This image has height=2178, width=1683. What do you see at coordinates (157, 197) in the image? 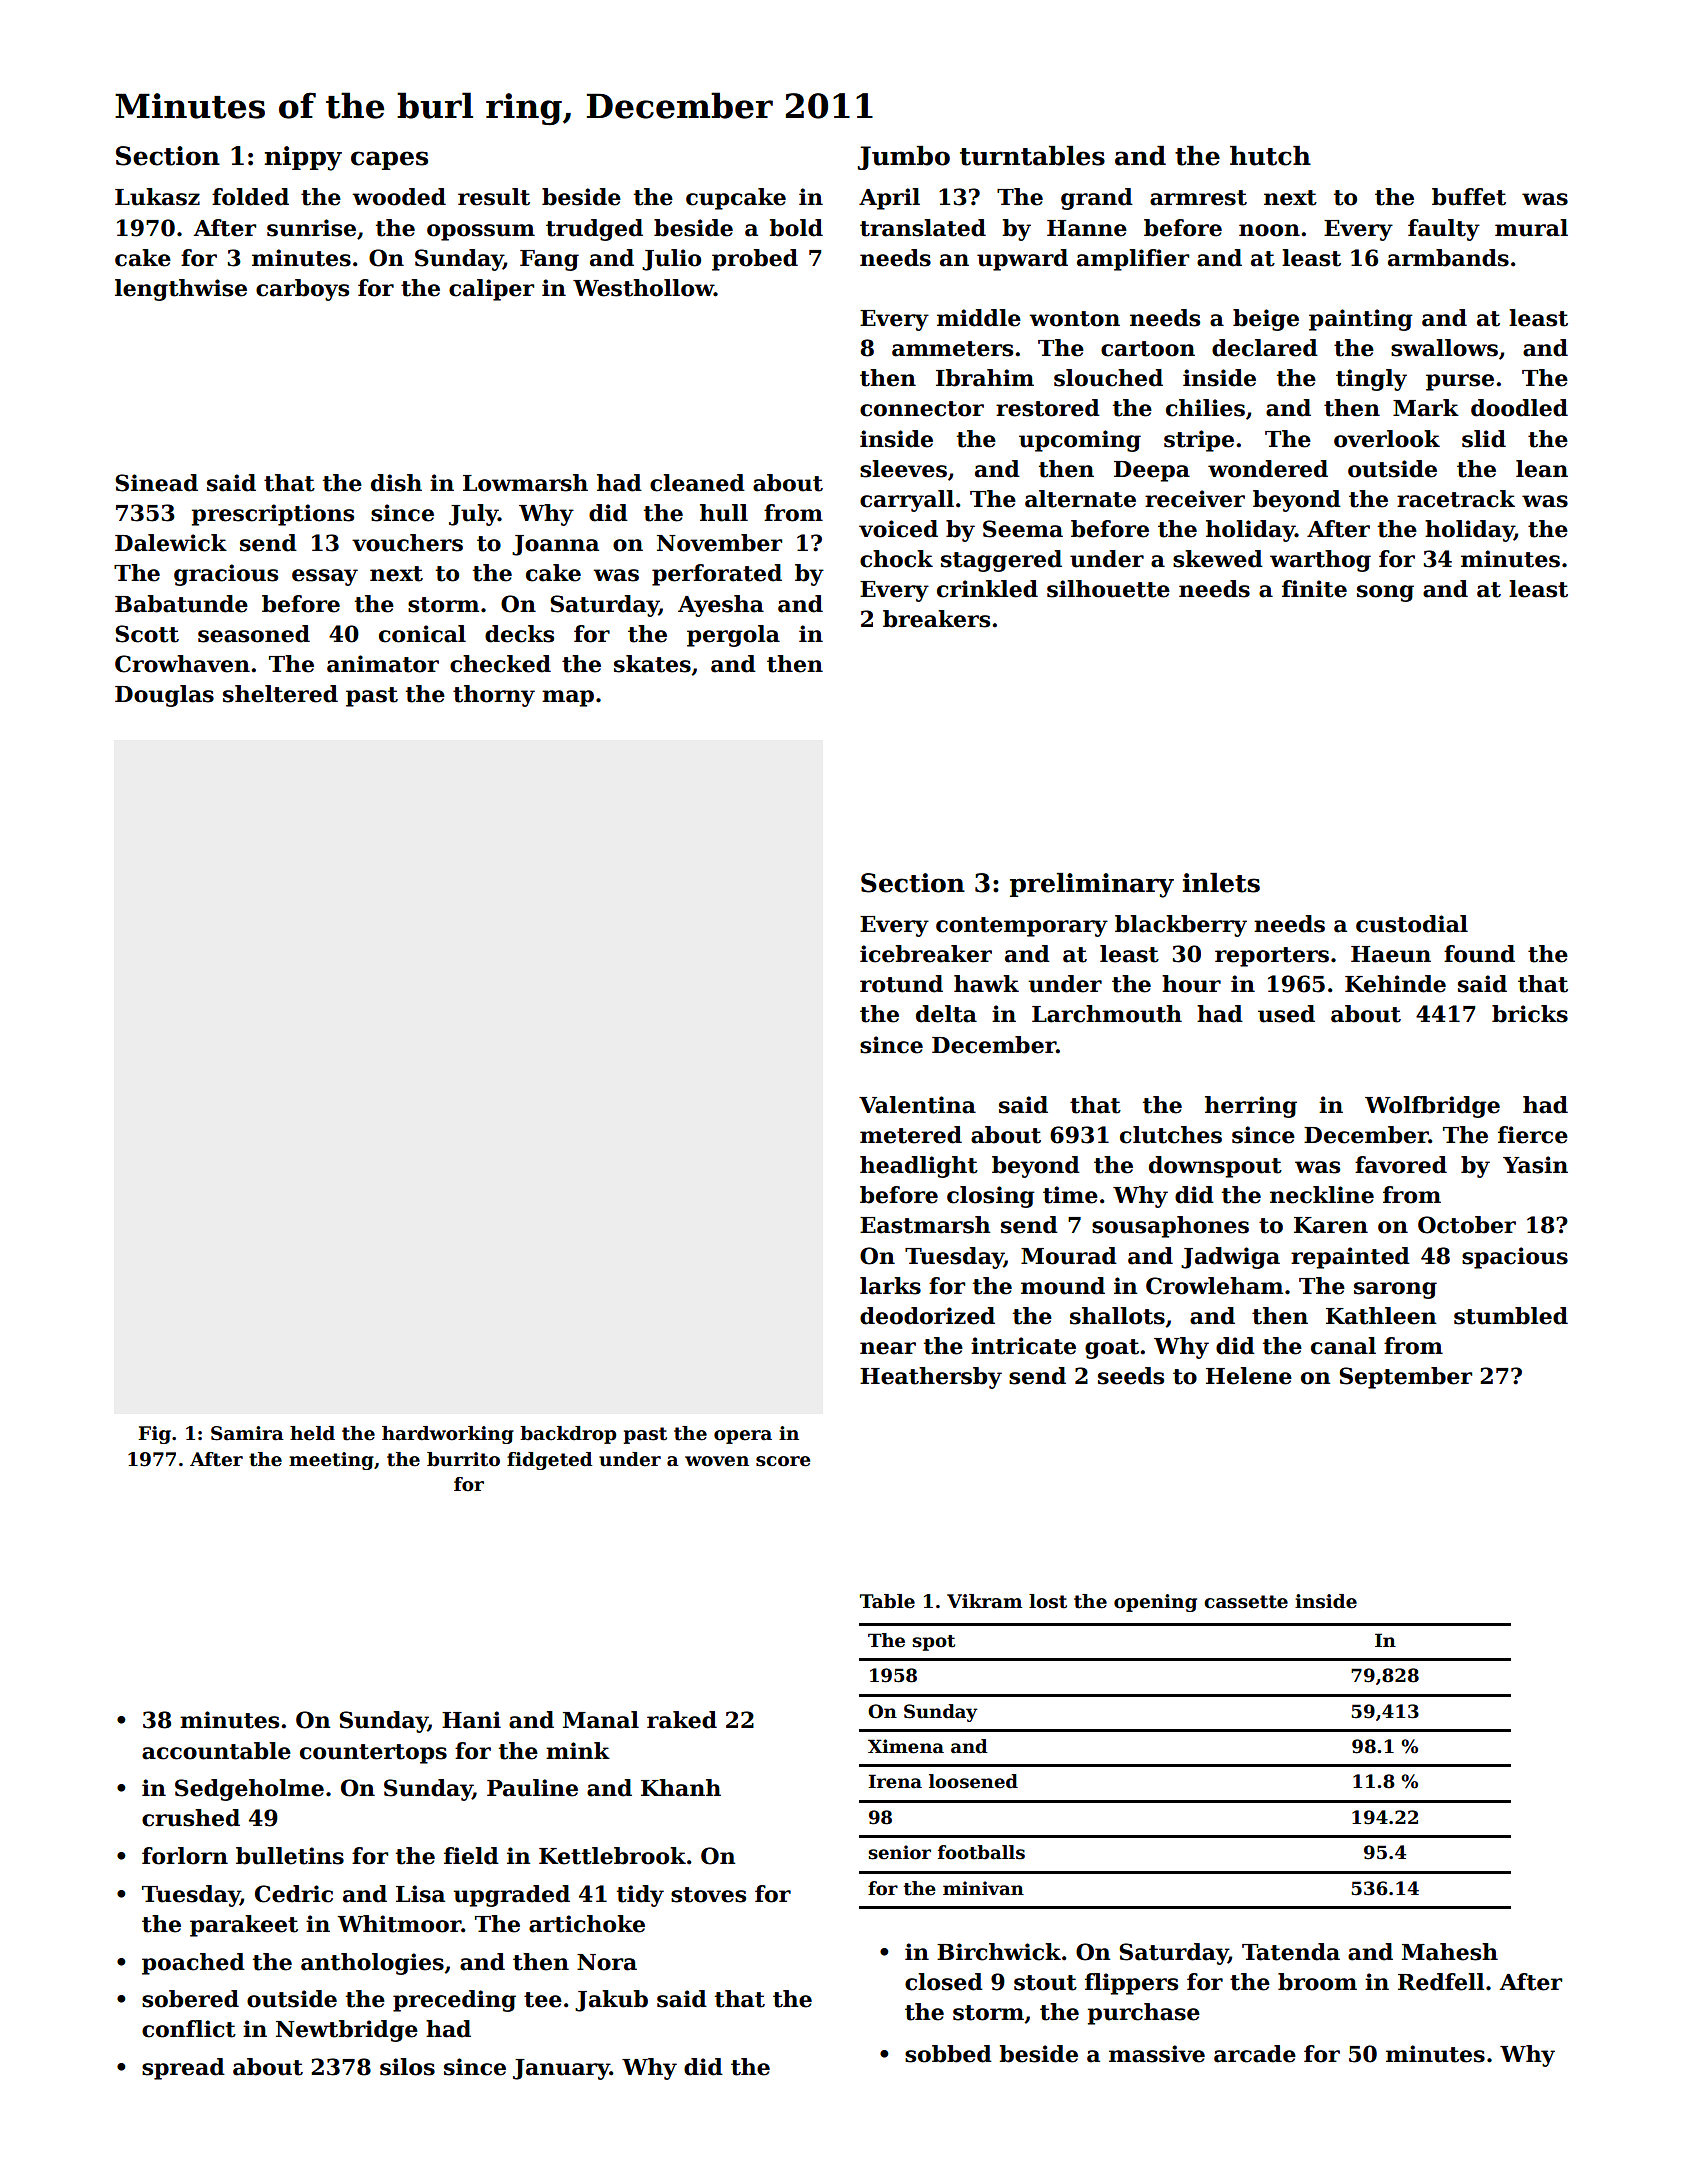
I see `Lukasz` at bounding box center [157, 197].
